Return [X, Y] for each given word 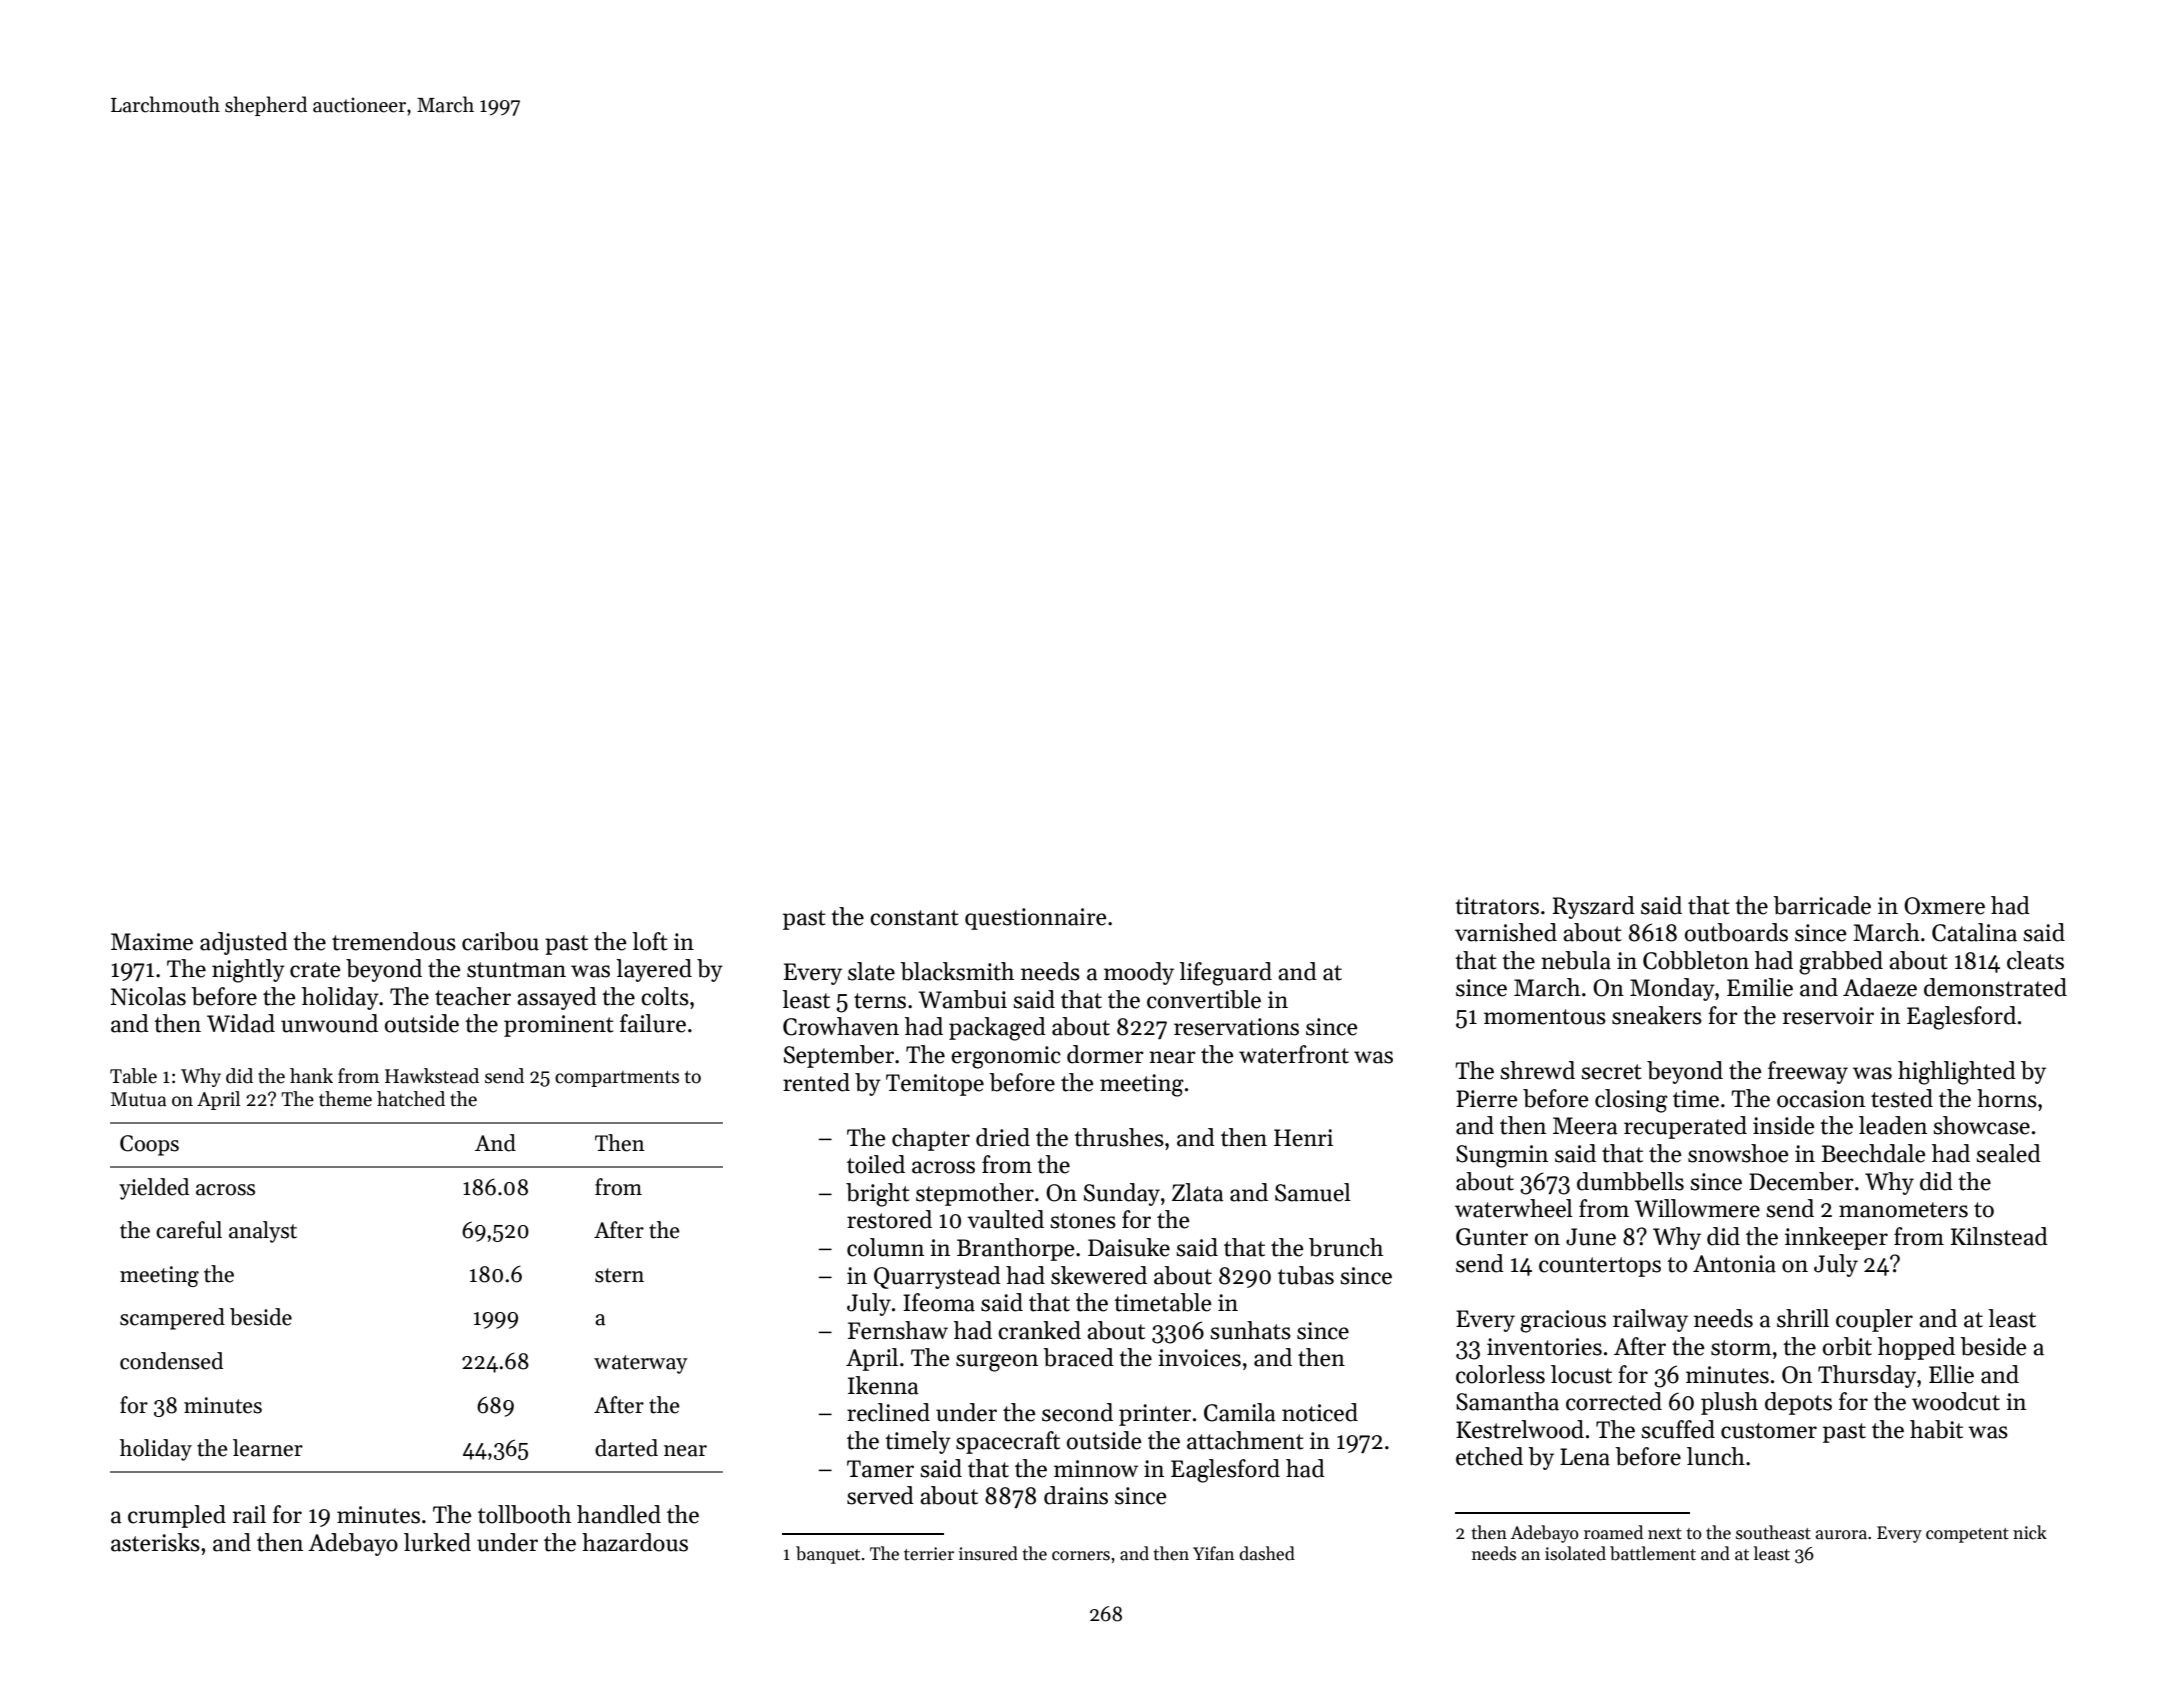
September [839, 1056]
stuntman [516, 970]
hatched [411, 1099]
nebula [1576, 960]
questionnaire [1035, 919]
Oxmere [1944, 906]
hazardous [635, 1542]
